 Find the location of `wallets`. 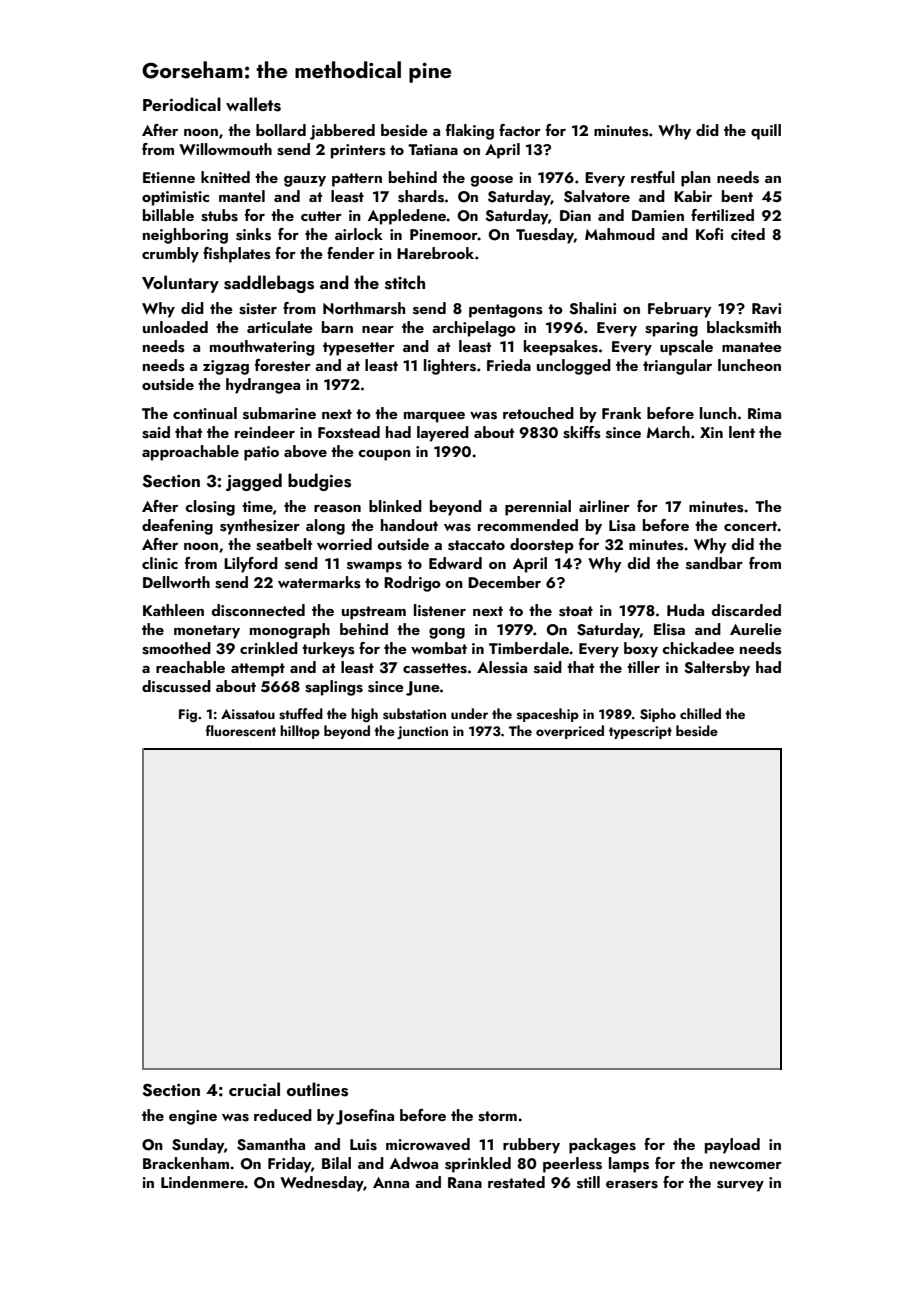

wallets is located at coordinates (253, 104).
